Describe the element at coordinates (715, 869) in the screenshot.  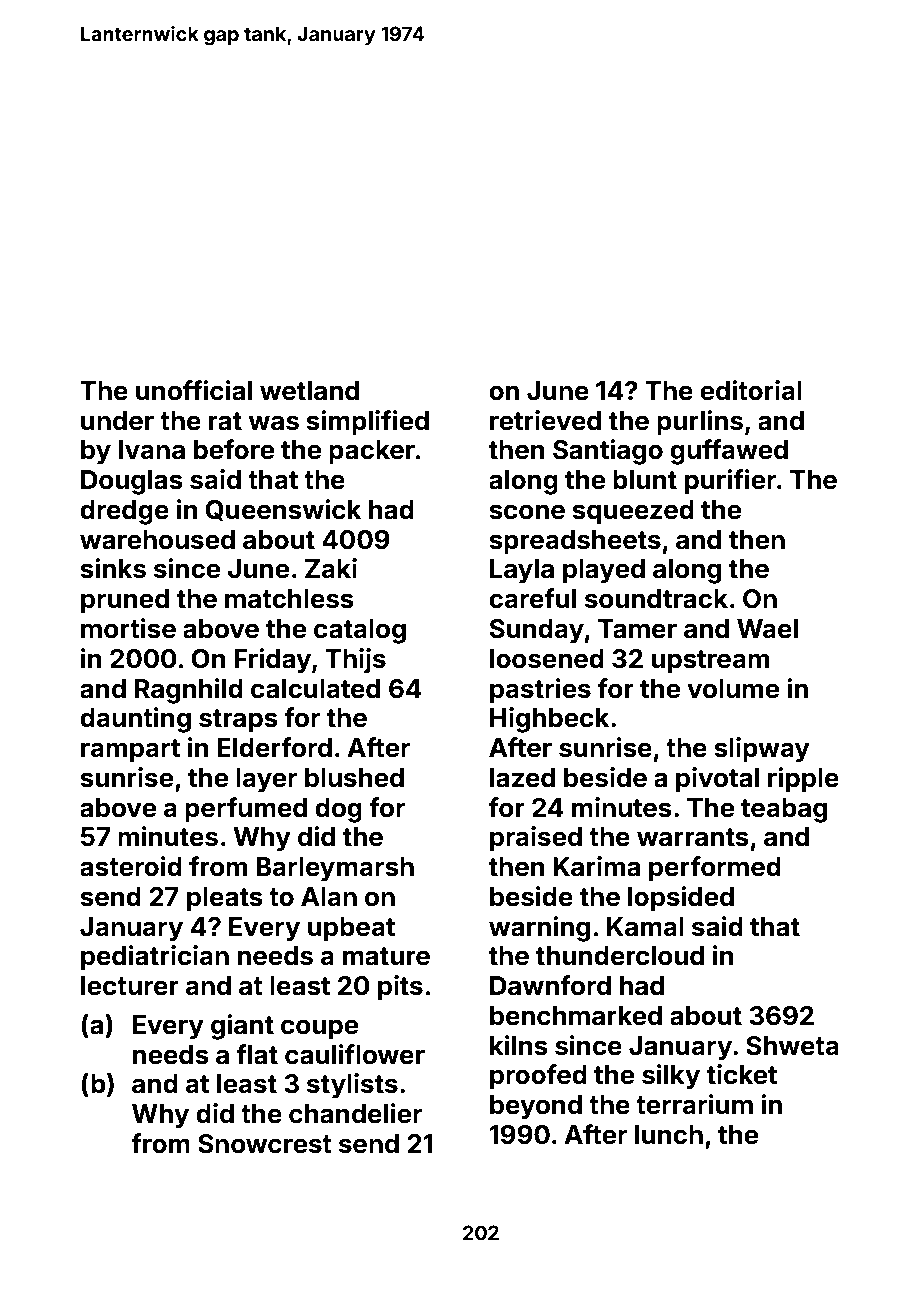
I see `performed` at that location.
